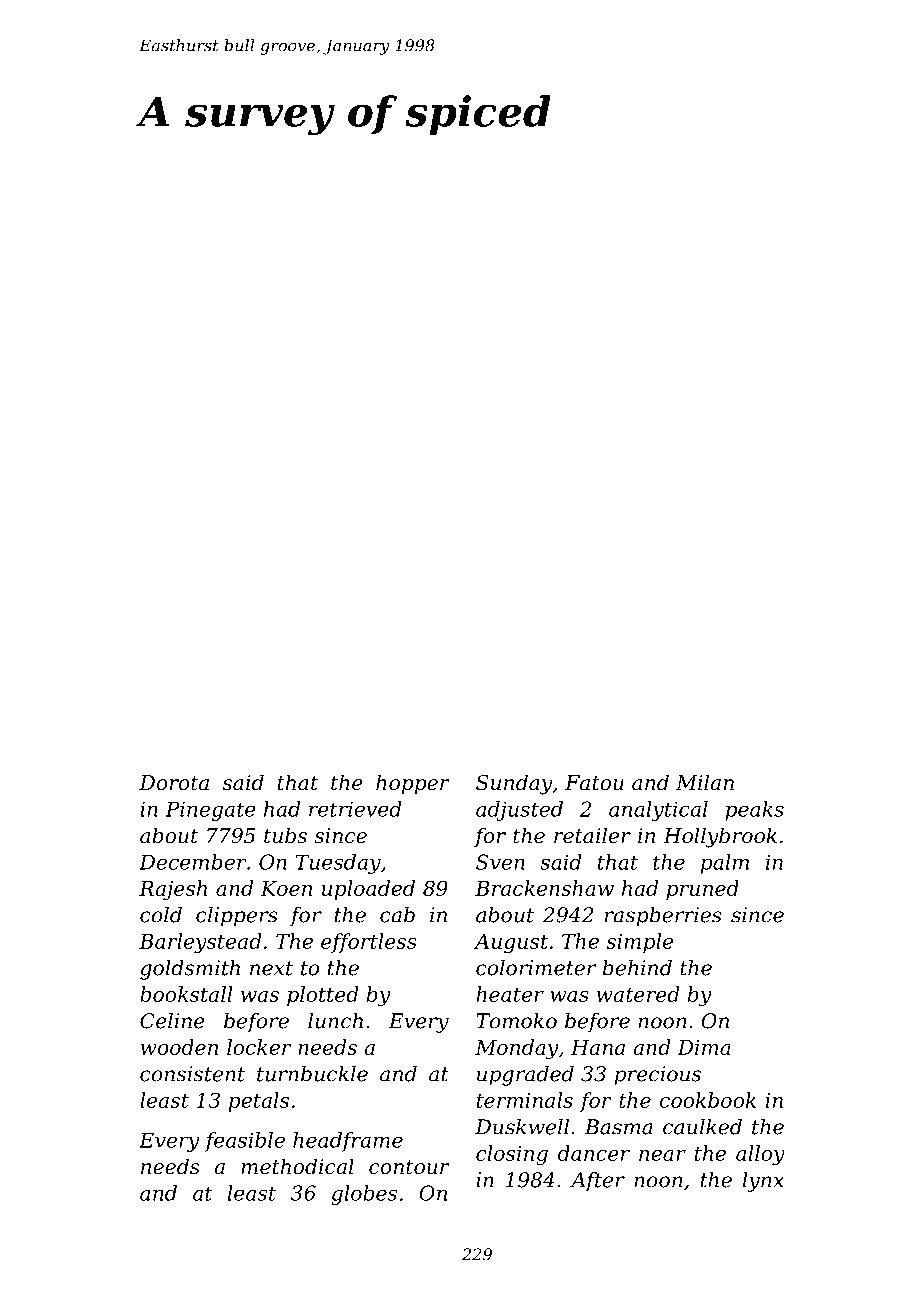 This document has width=924, height=1311. What do you see at coordinates (237, 917) in the document?
I see `clippers` at bounding box center [237, 917].
